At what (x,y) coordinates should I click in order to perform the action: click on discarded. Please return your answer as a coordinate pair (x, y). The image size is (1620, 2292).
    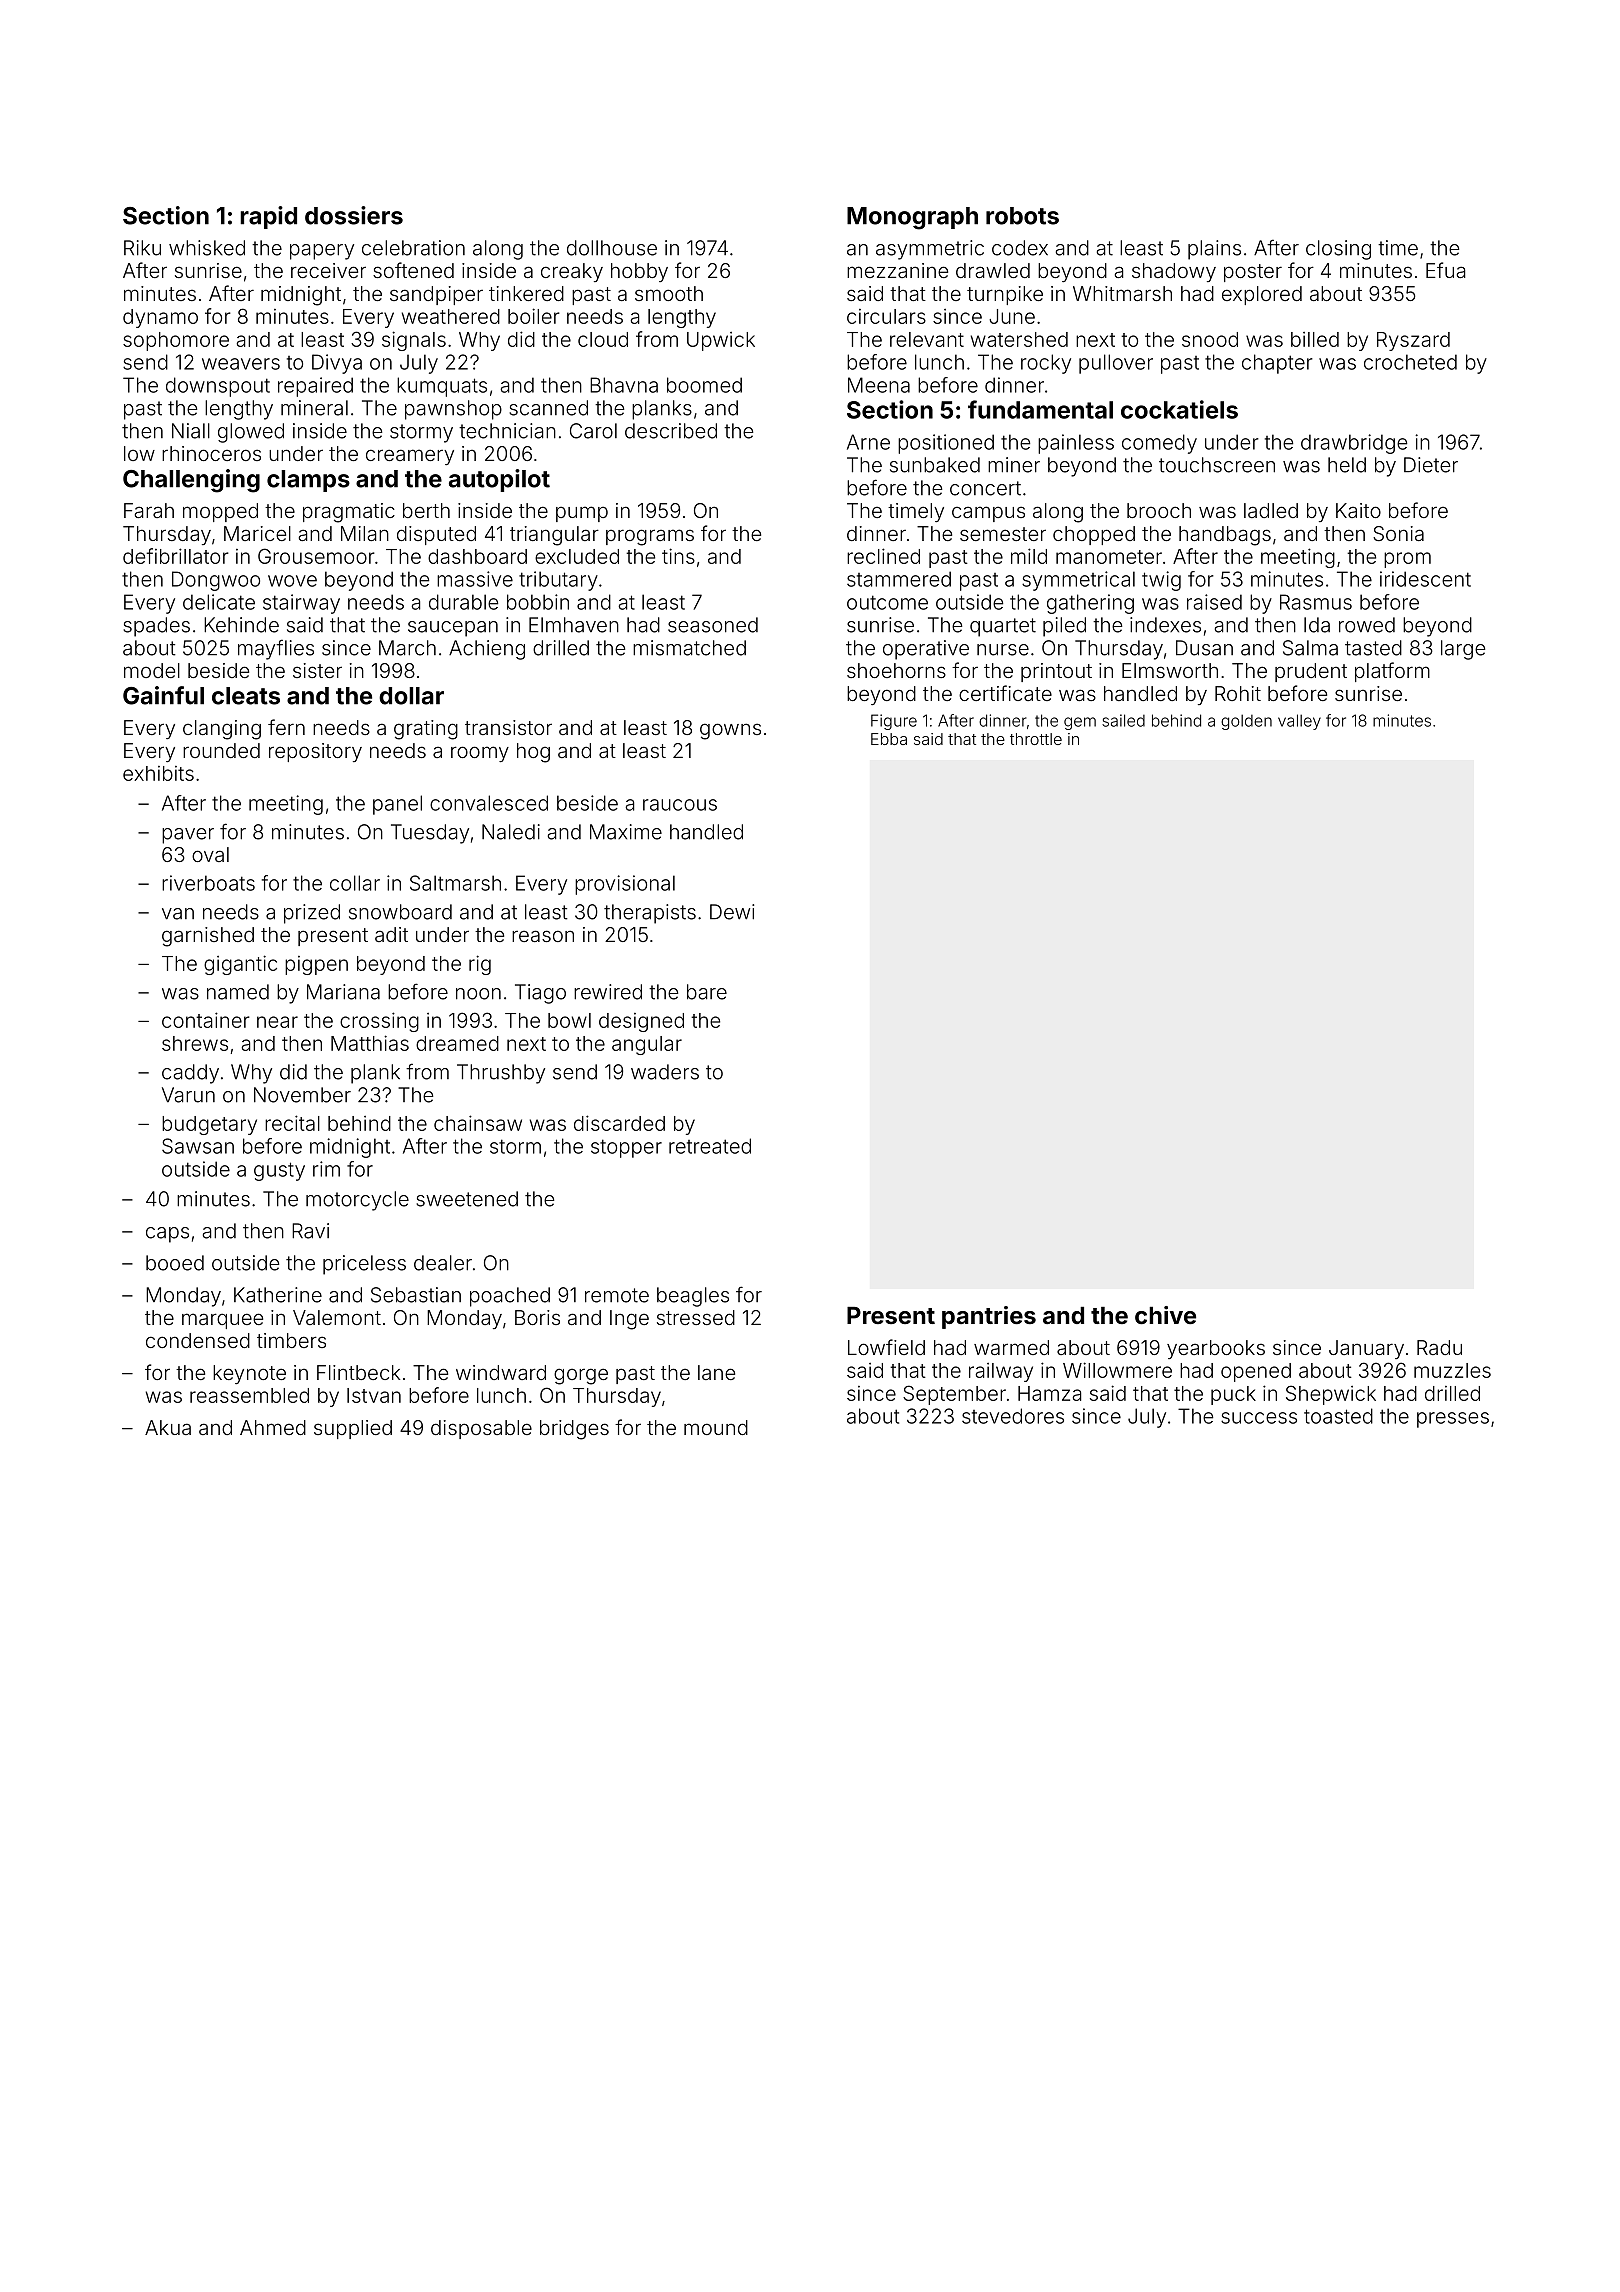
    Looking at the image, I should click on (619, 1123).
